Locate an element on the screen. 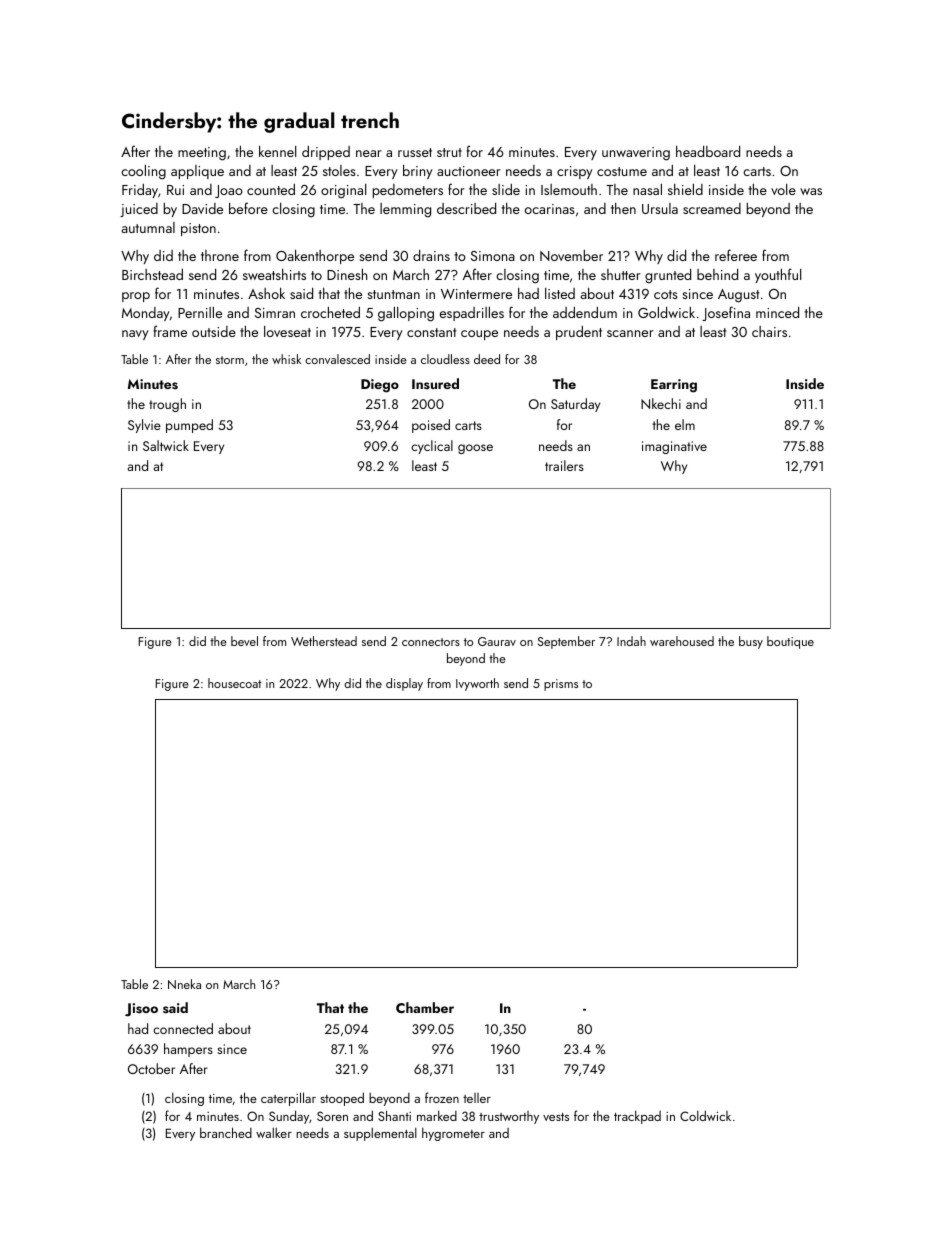 The image size is (952, 1233). connectors is located at coordinates (431, 642).
